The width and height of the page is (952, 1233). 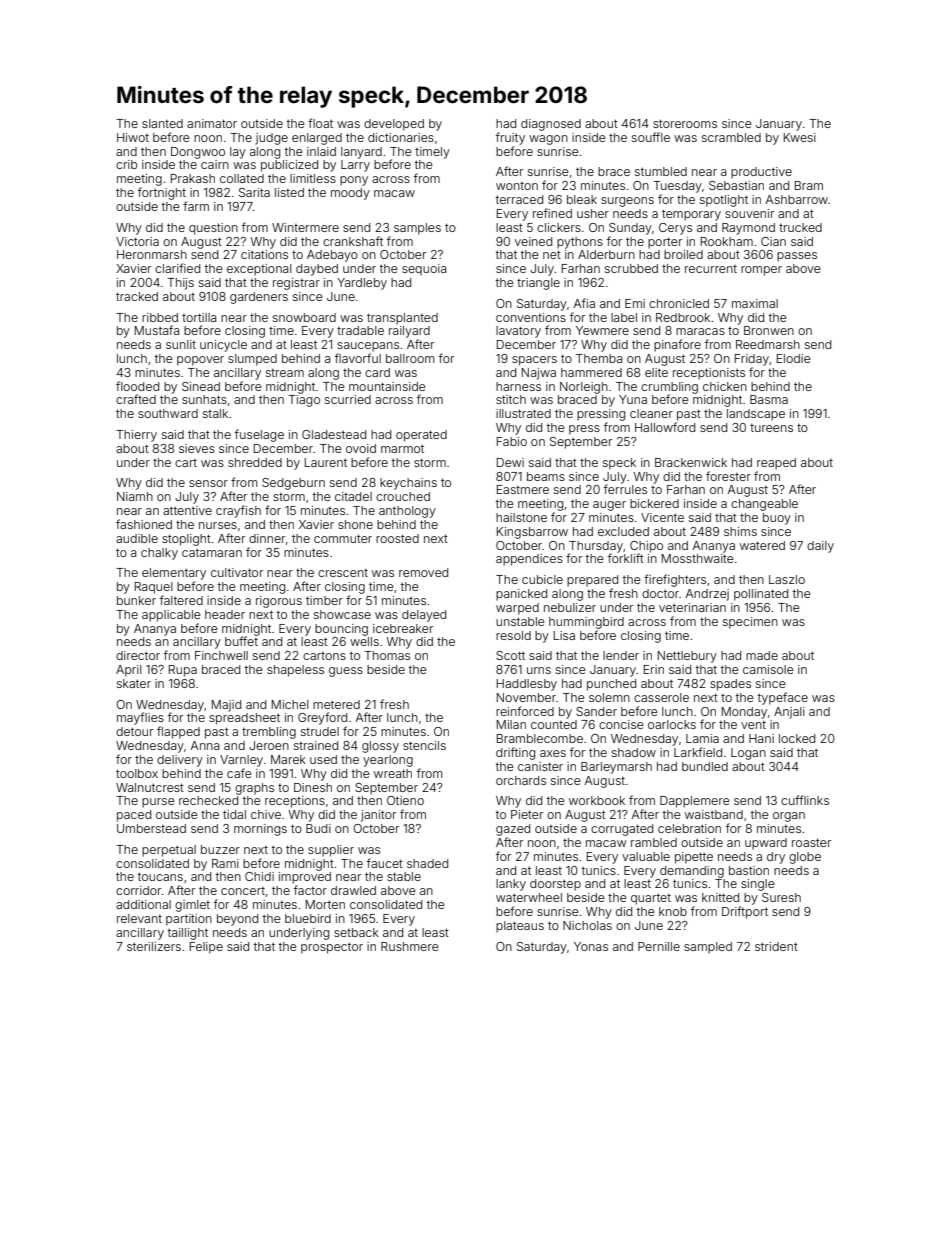 What do you see at coordinates (769, 399) in the page?
I see `Basma` at bounding box center [769, 399].
